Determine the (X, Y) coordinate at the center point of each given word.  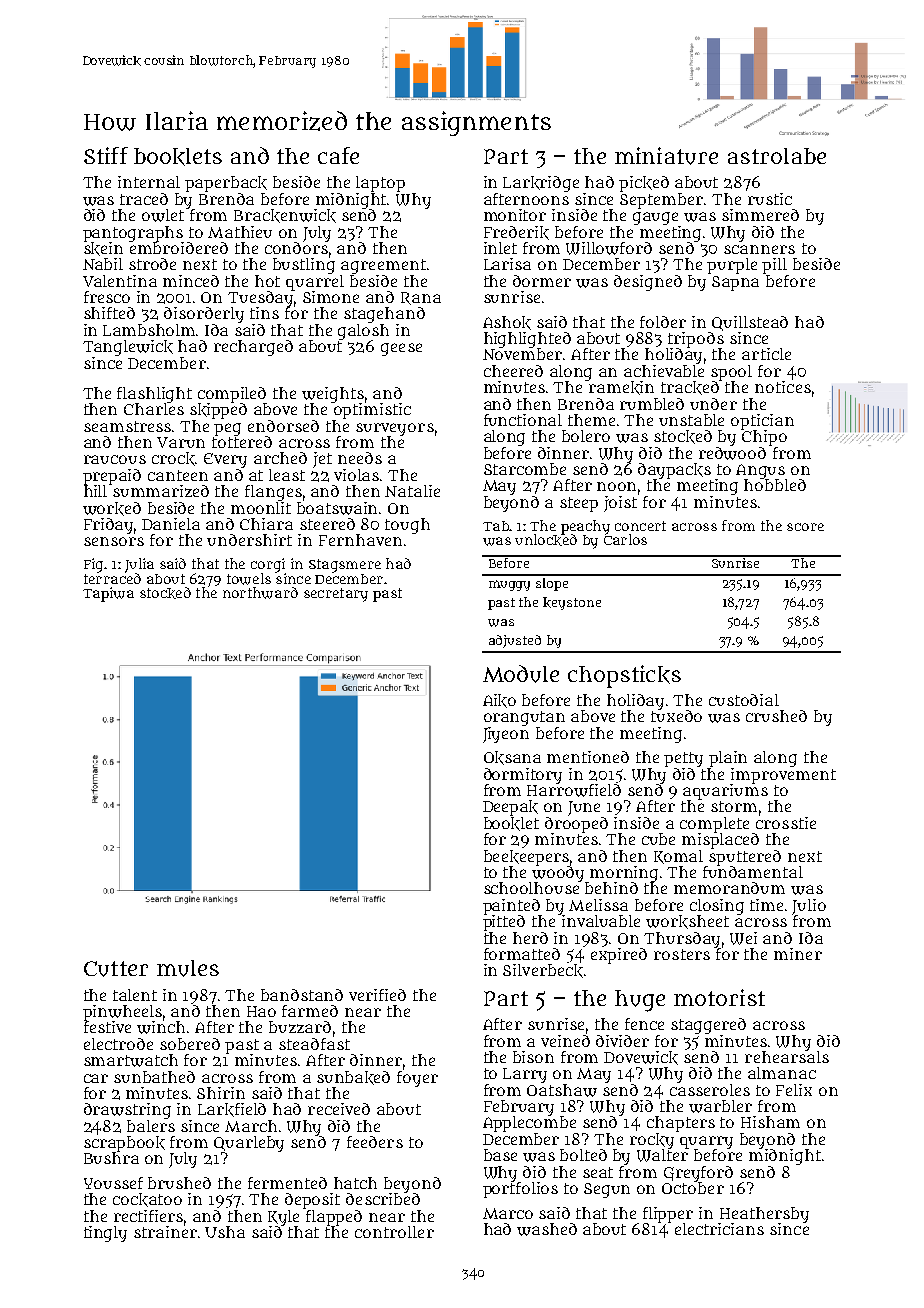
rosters (682, 954)
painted (511, 907)
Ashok (507, 323)
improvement (783, 776)
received (339, 1109)
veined (565, 1041)
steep (579, 504)
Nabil (103, 264)
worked (112, 509)
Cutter (116, 969)
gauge (655, 218)
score (805, 527)
